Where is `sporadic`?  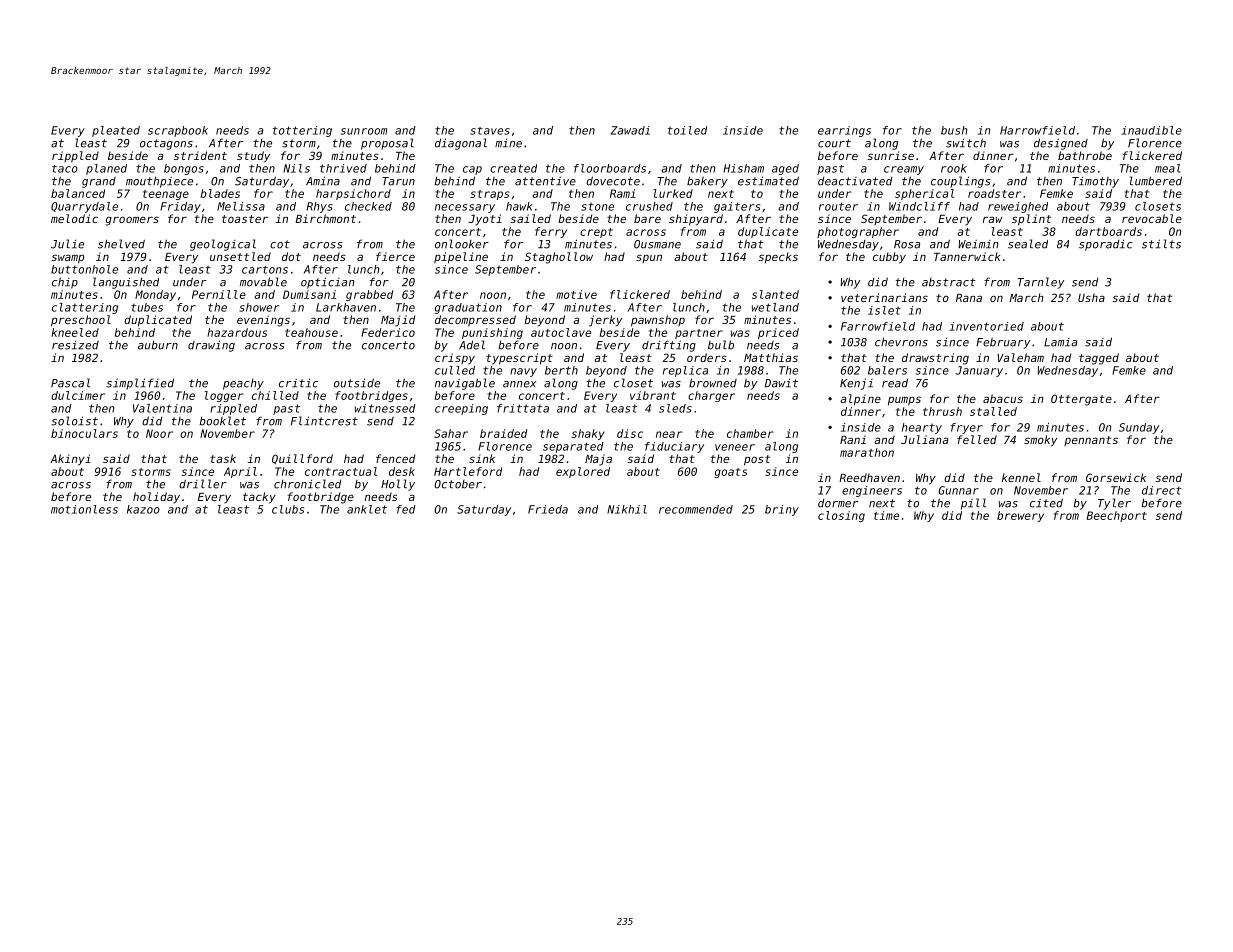 sporadic is located at coordinates (1106, 245).
